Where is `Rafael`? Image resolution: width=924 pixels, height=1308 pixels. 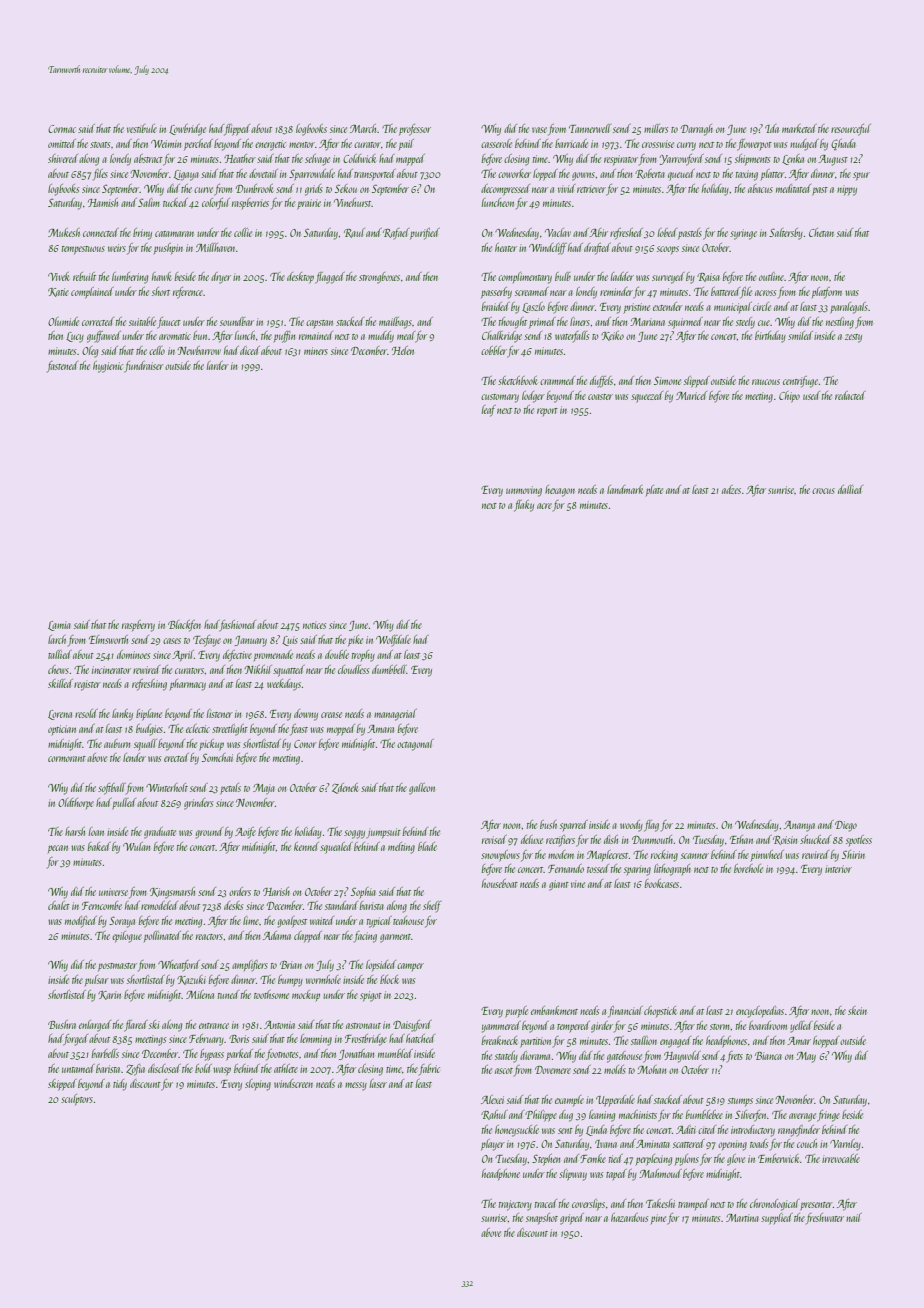 Rafael is located at coordinates (396, 233).
